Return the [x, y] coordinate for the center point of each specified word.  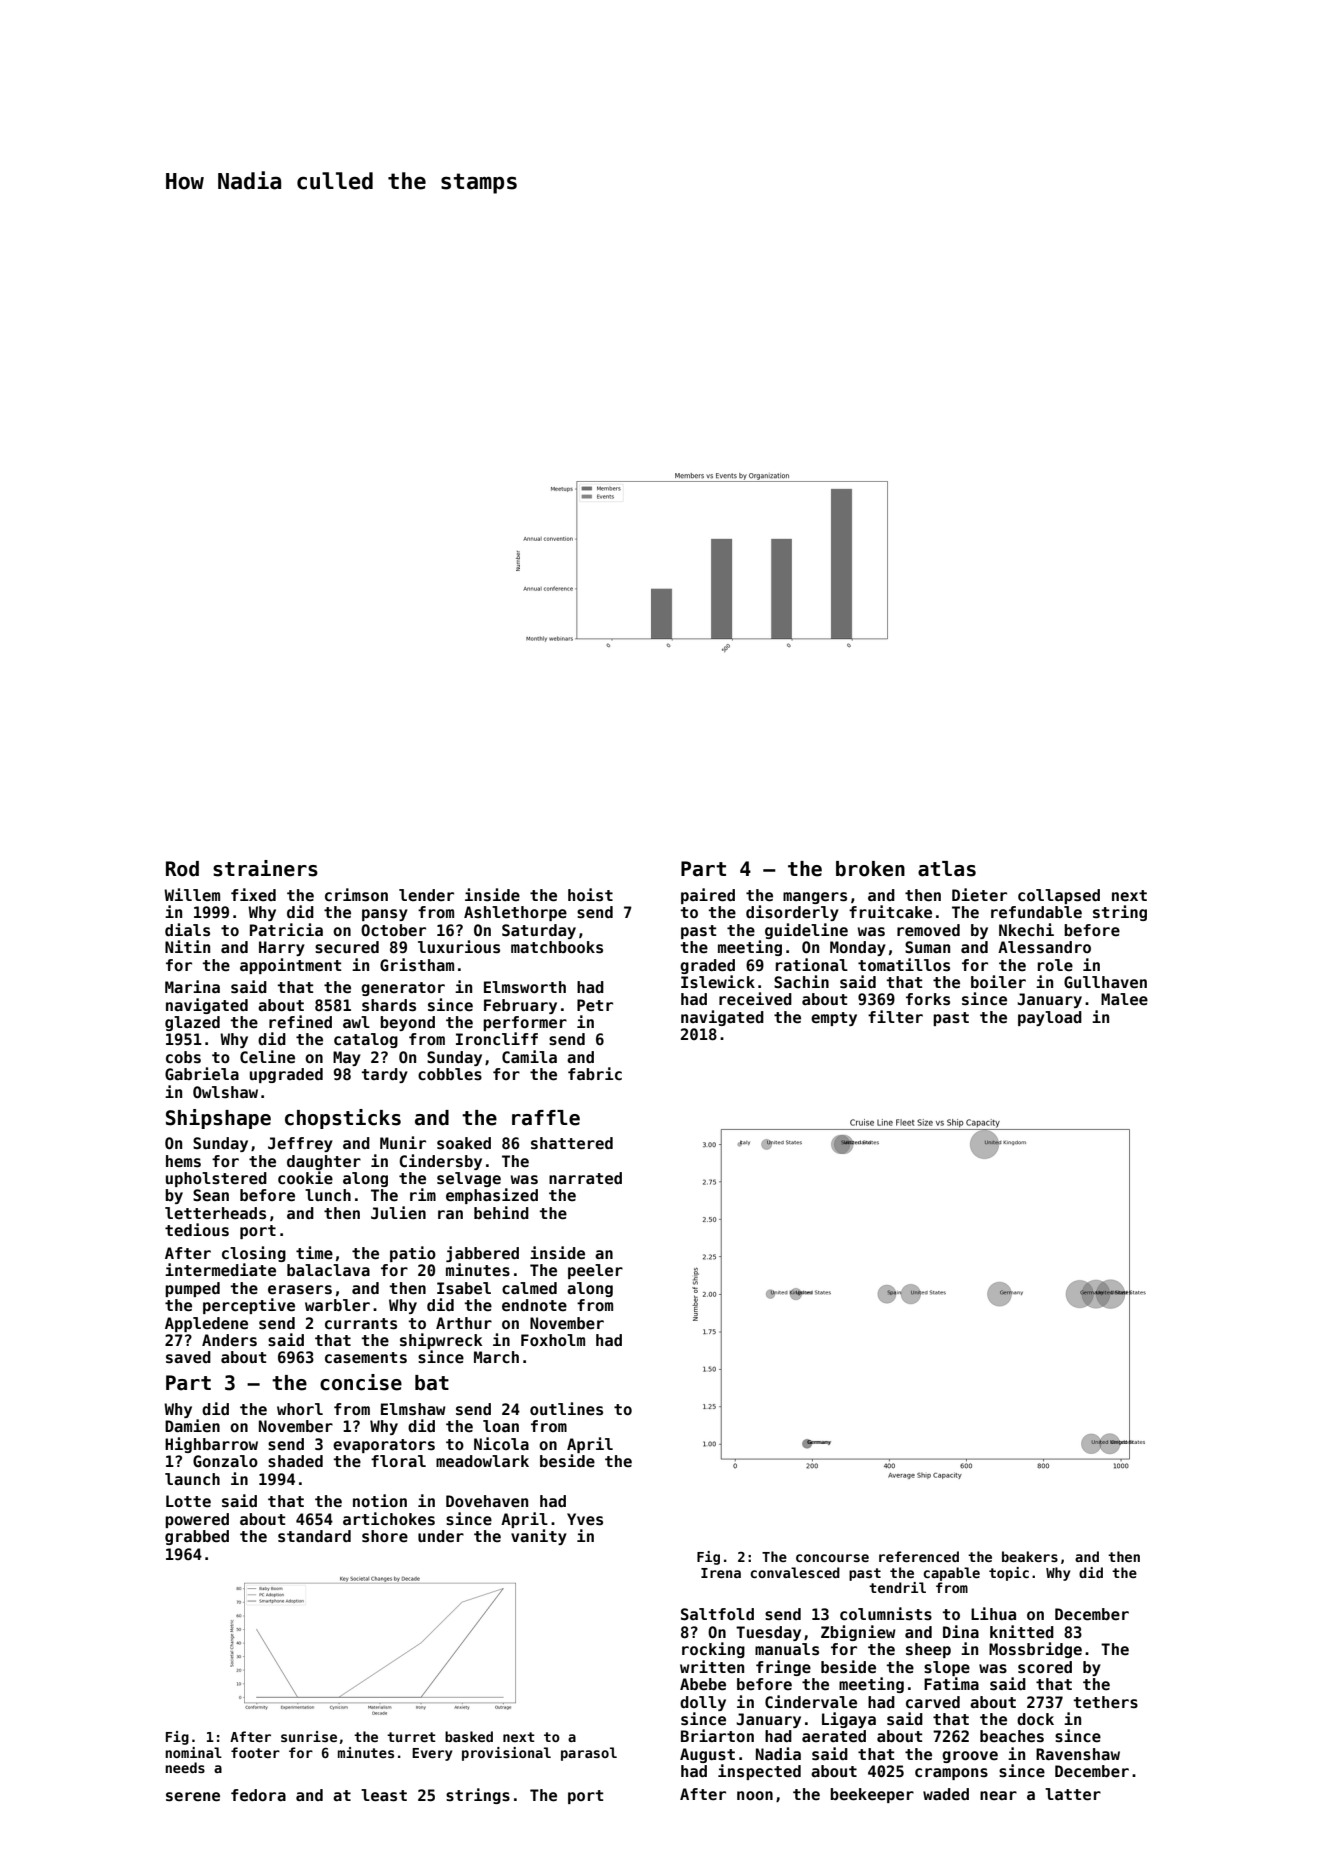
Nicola [501, 1444]
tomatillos [904, 965]
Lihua [993, 1613]
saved [188, 1357]
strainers [265, 868]
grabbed [197, 1537]
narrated [585, 1178]
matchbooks [557, 947]
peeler [595, 1271]
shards [389, 1005]
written [712, 1667]
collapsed [1059, 896]
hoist [590, 895]
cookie [305, 1178]
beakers [1030, 1556]
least [384, 1795]
